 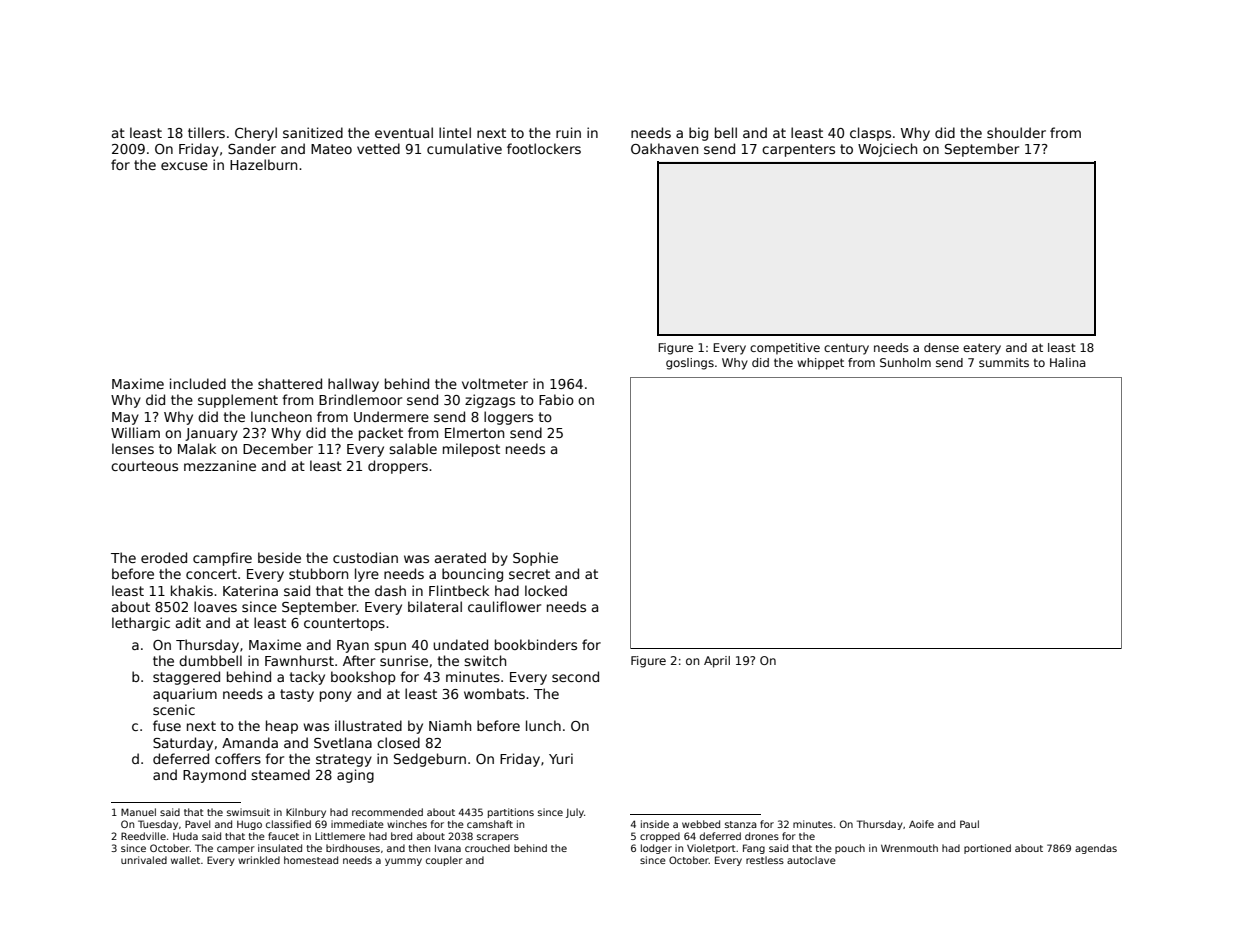 What do you see at coordinates (982, 349) in the screenshot?
I see `eatery` at bounding box center [982, 349].
